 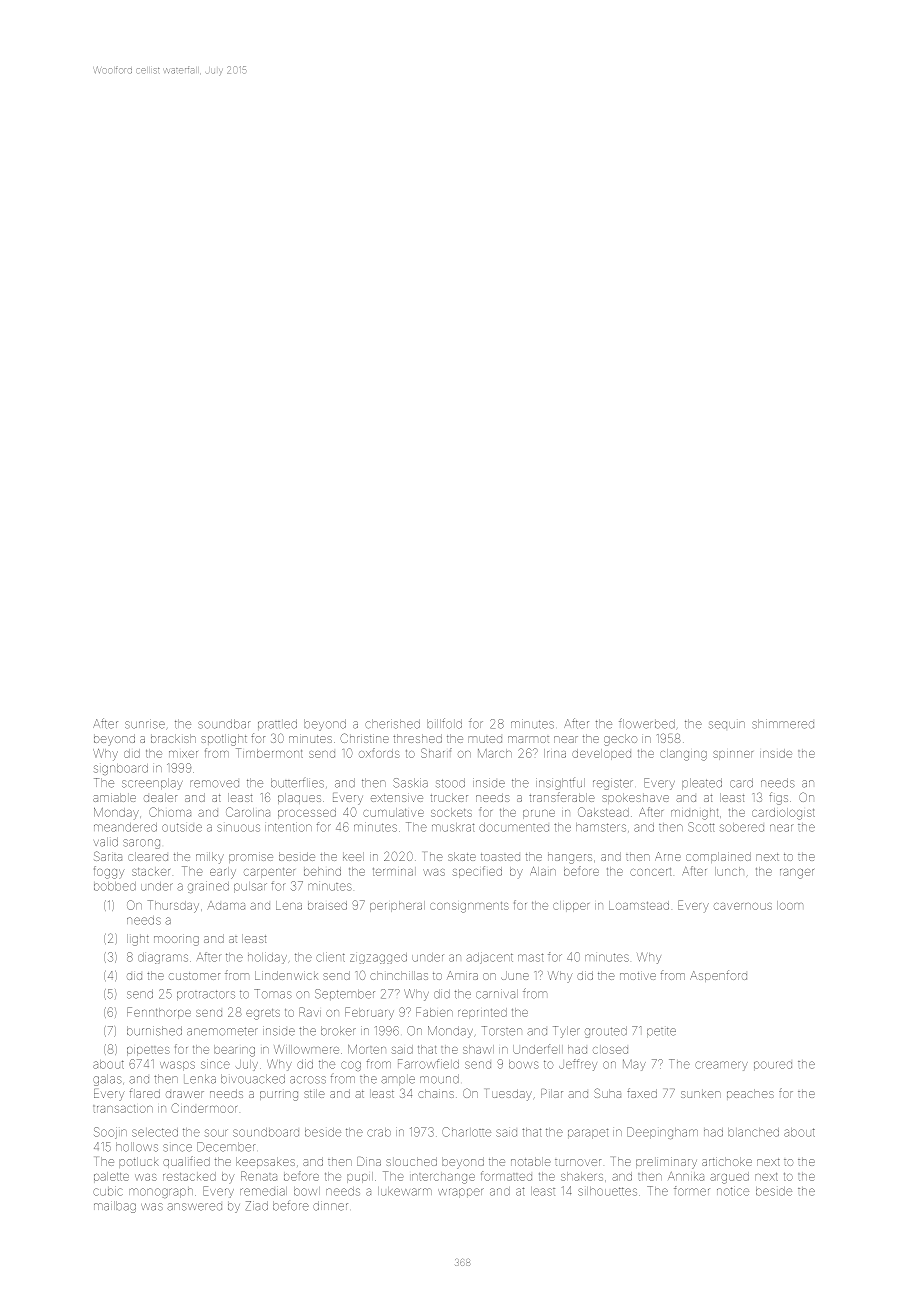 What do you see at coordinates (161, 1192) in the screenshot?
I see `monograph` at bounding box center [161, 1192].
